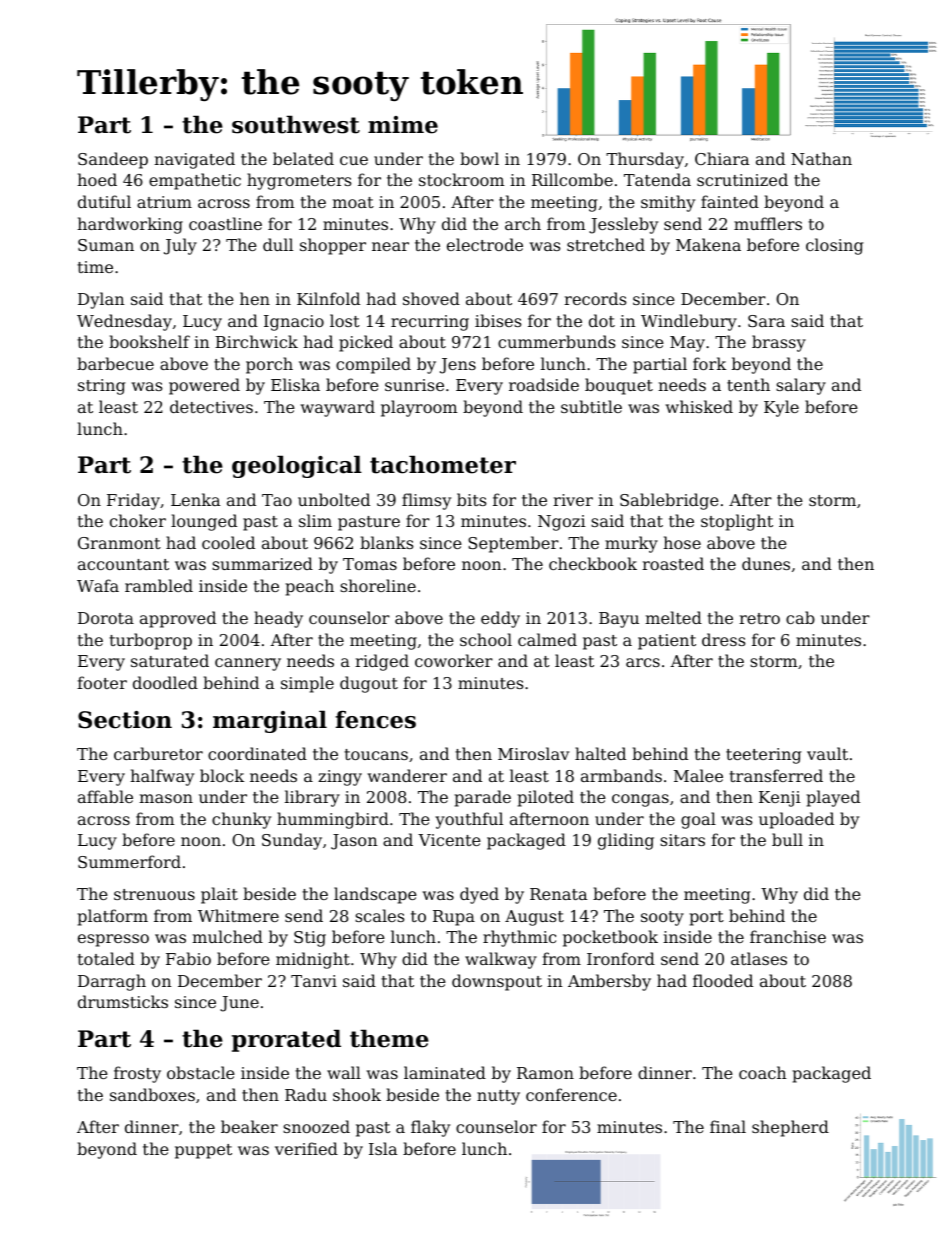 The height and width of the screenshot is (1233, 952). Describe the element at coordinates (203, 1151) in the screenshot. I see `puppet` at that location.
